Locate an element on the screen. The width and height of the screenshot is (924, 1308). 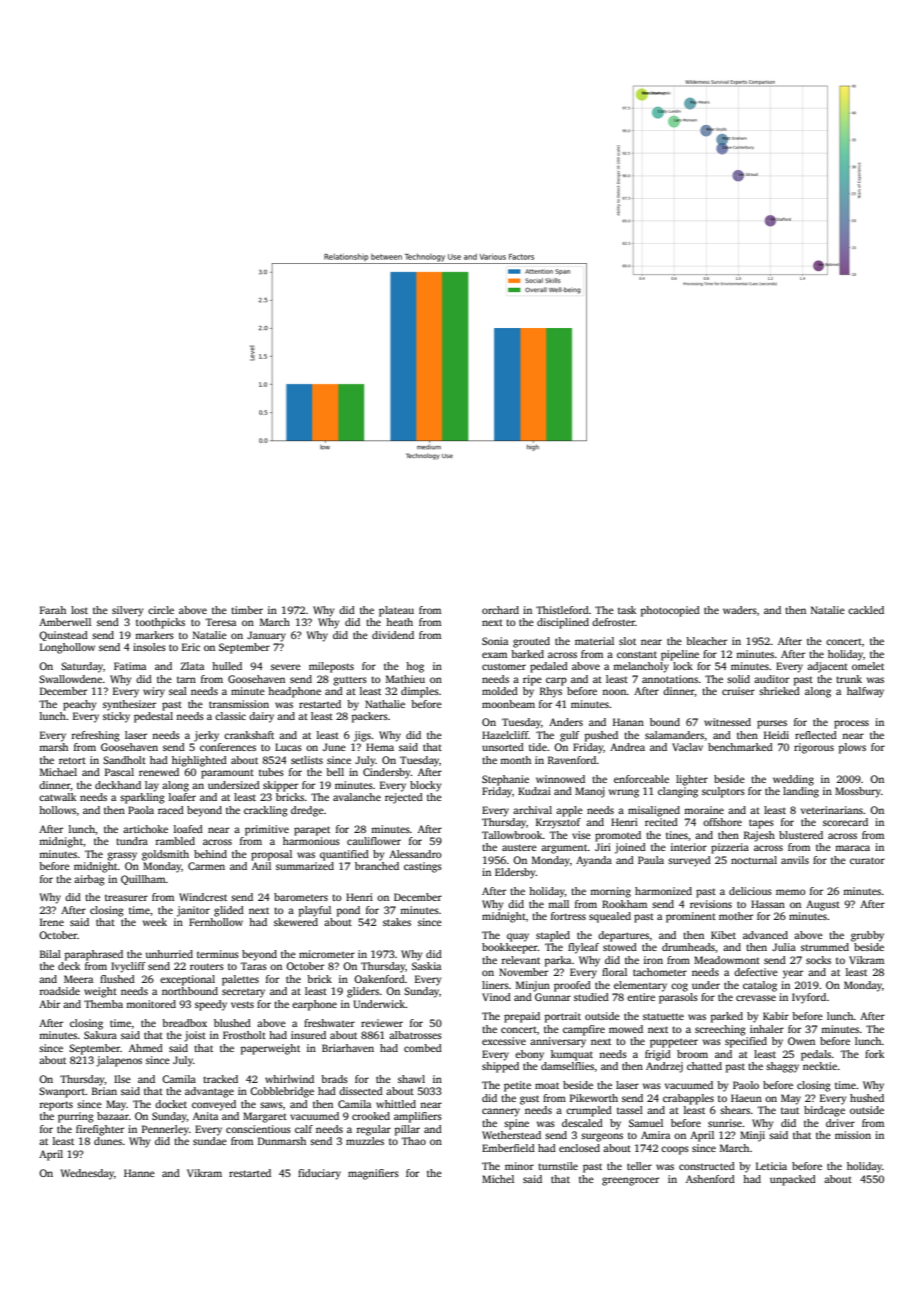
specified is located at coordinates (746, 1042).
